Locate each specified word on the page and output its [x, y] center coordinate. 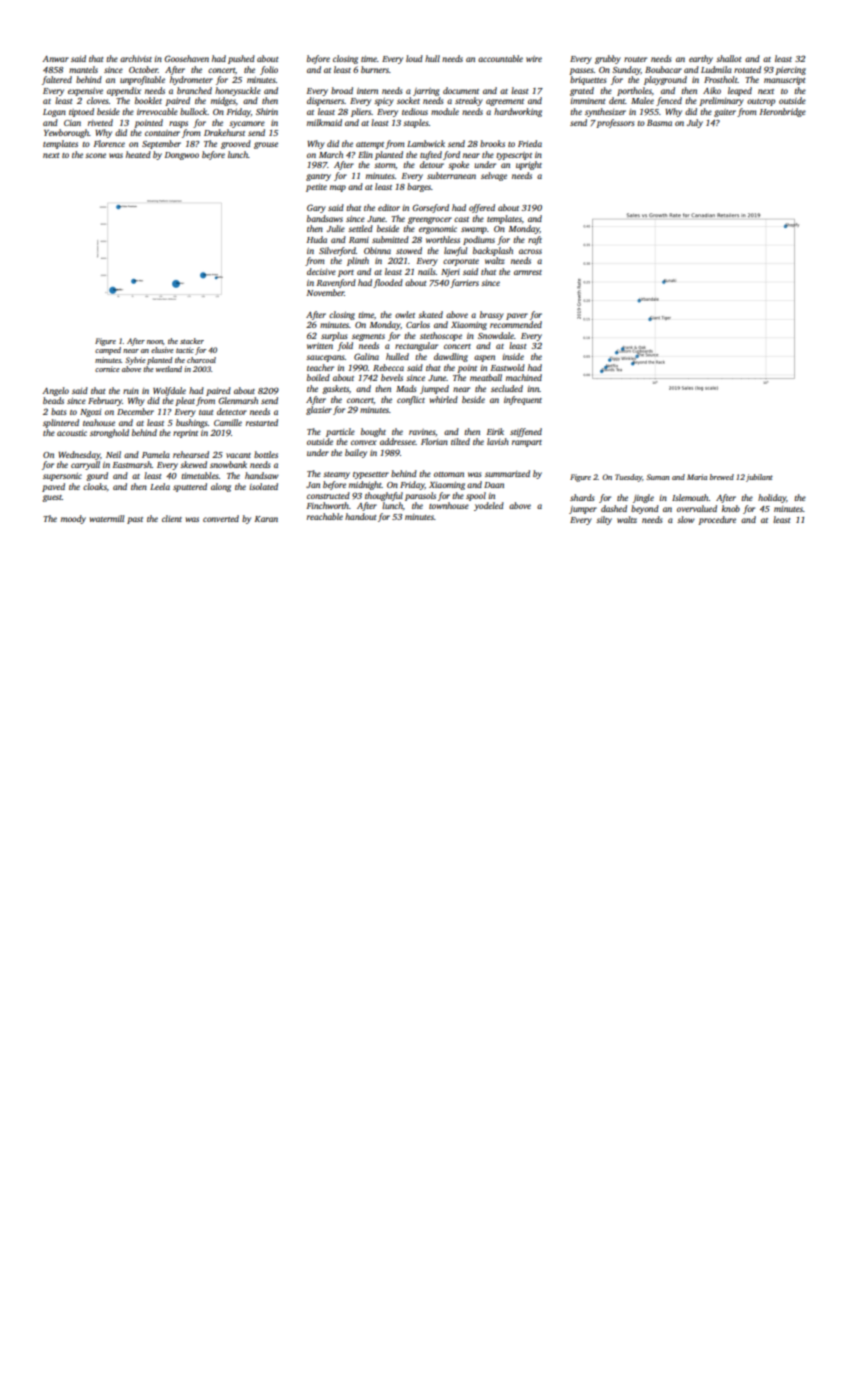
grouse [266, 145]
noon [155, 342]
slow [686, 519]
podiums [479, 240]
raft [535, 240]
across [530, 251]
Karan [266, 519]
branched [194, 90]
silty [604, 520]
